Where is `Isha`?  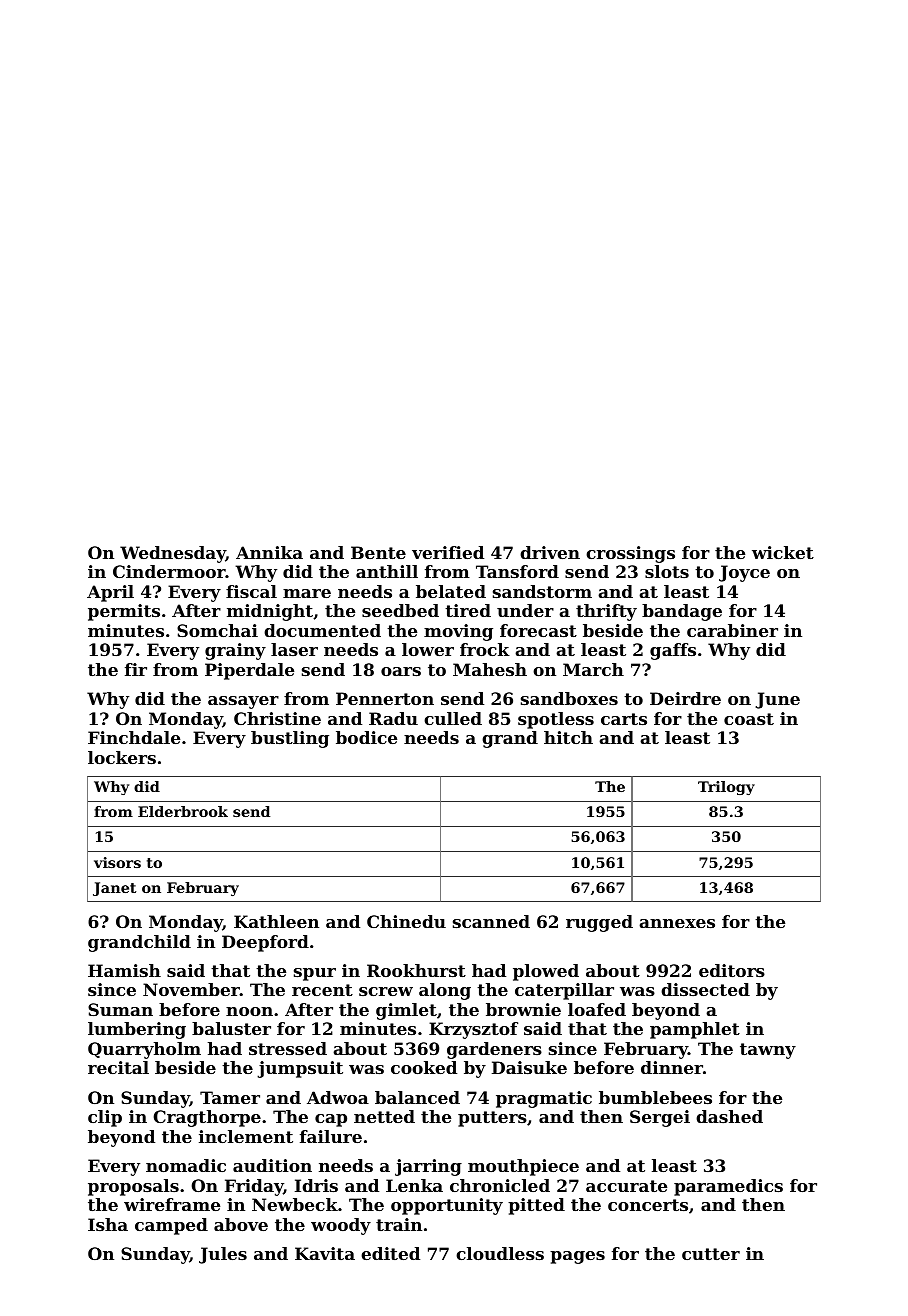
Isha is located at coordinates (108, 1224).
